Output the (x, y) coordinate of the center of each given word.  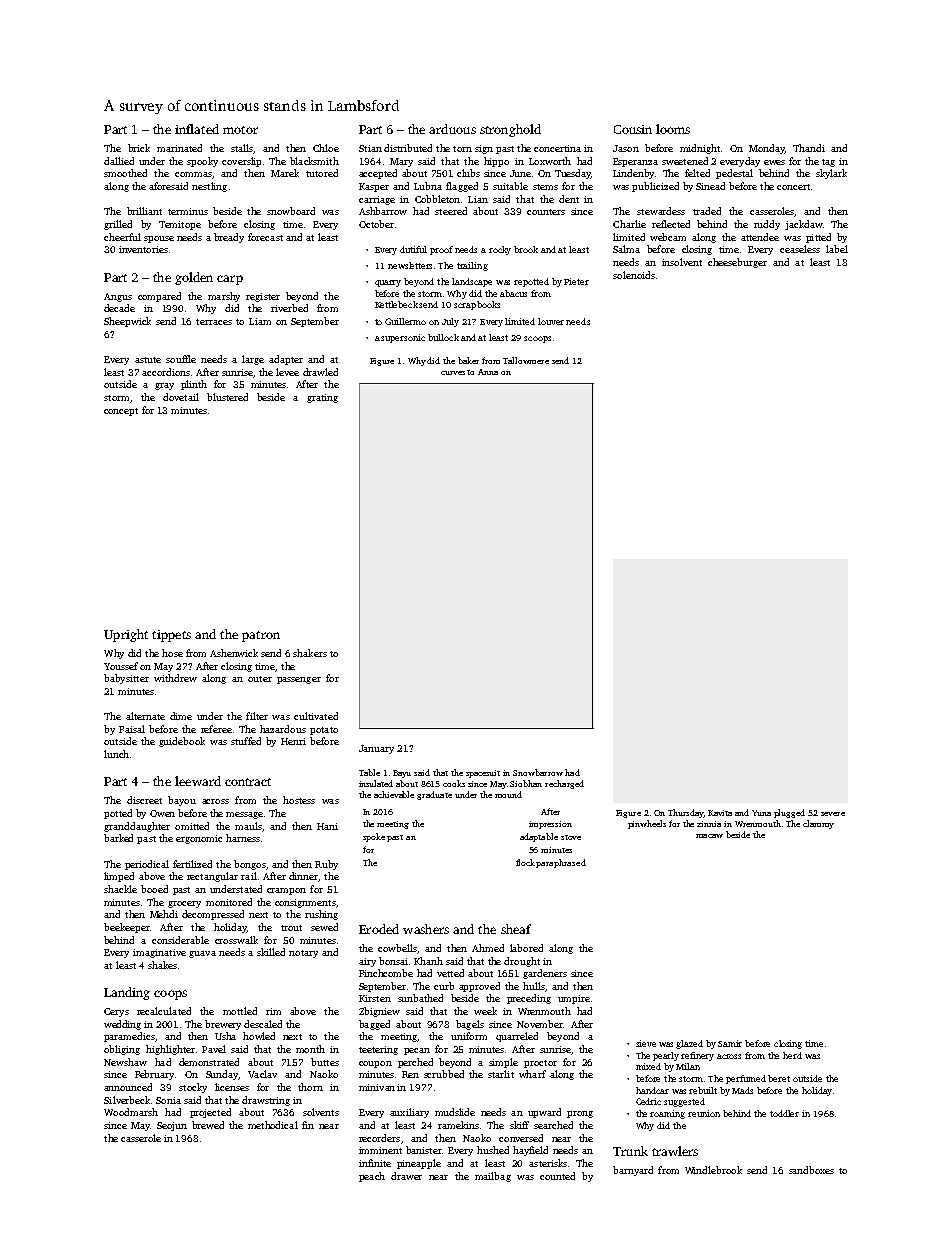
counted (557, 1176)
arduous (452, 129)
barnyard (633, 1171)
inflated (197, 129)
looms (673, 129)
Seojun (172, 1126)
